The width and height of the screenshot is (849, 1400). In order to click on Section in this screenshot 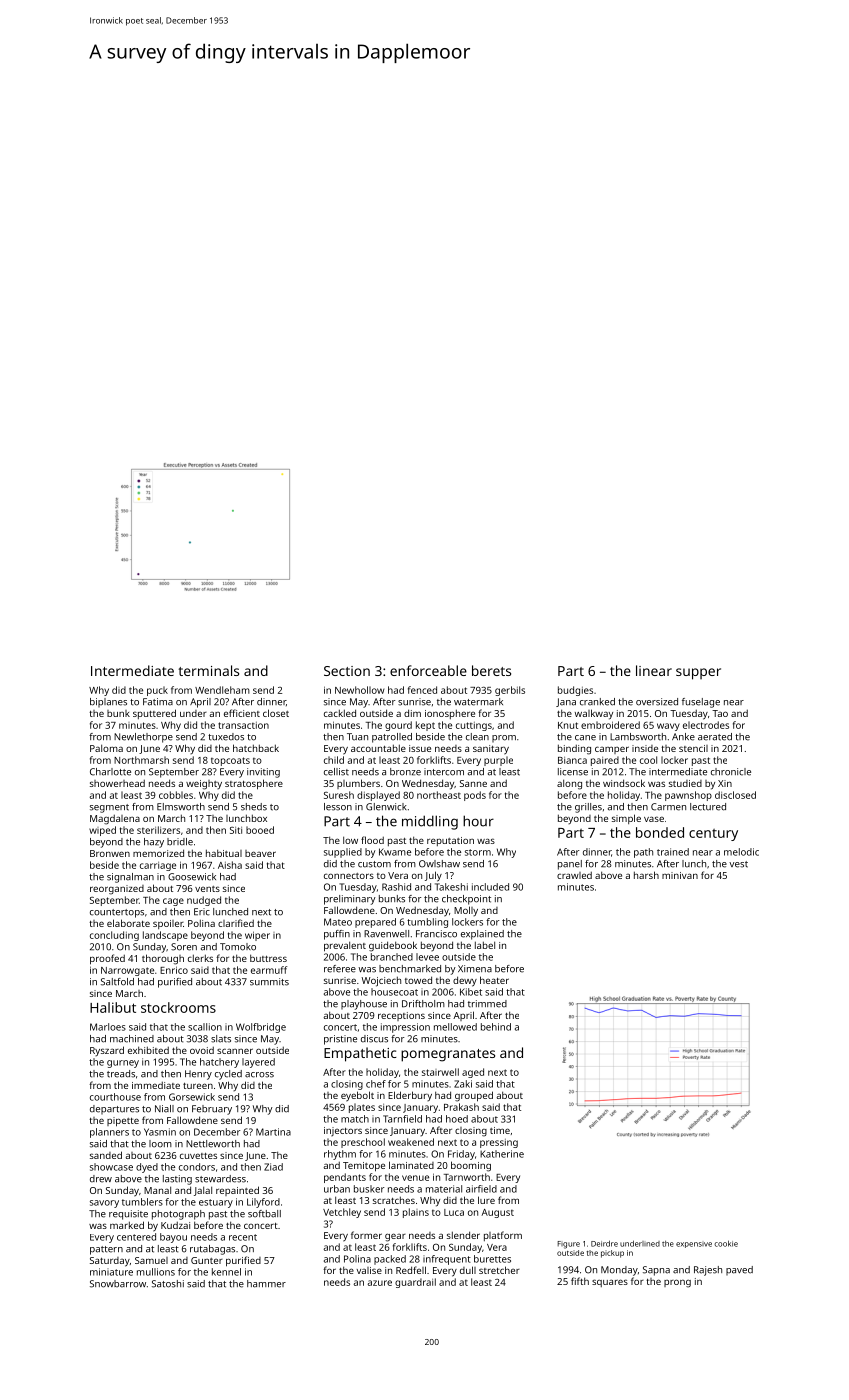, I will do `click(347, 671)`.
